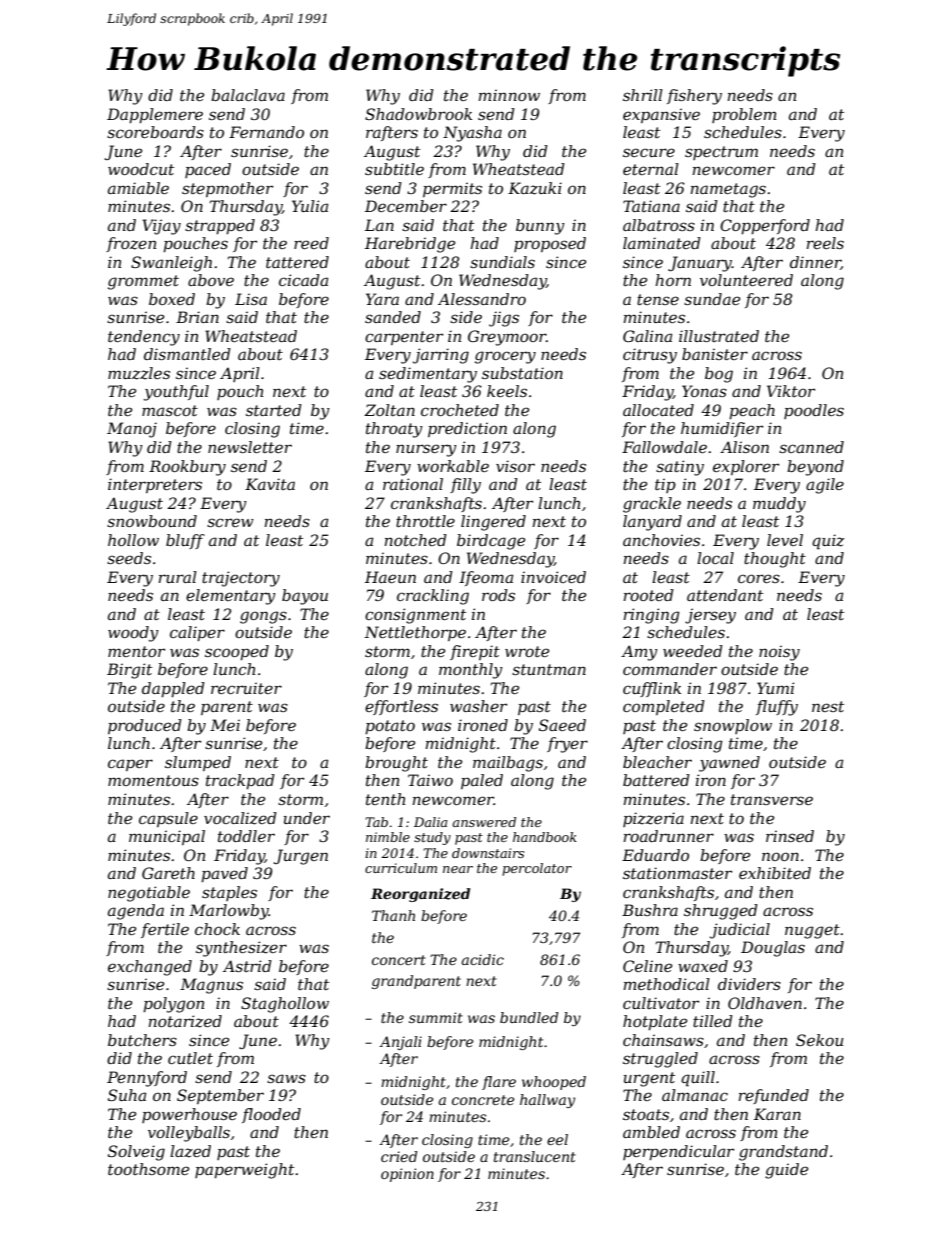 Image resolution: width=952 pixels, height=1233 pixels. Describe the element at coordinates (155, 115) in the document. I see `Dapplemere` at that location.
